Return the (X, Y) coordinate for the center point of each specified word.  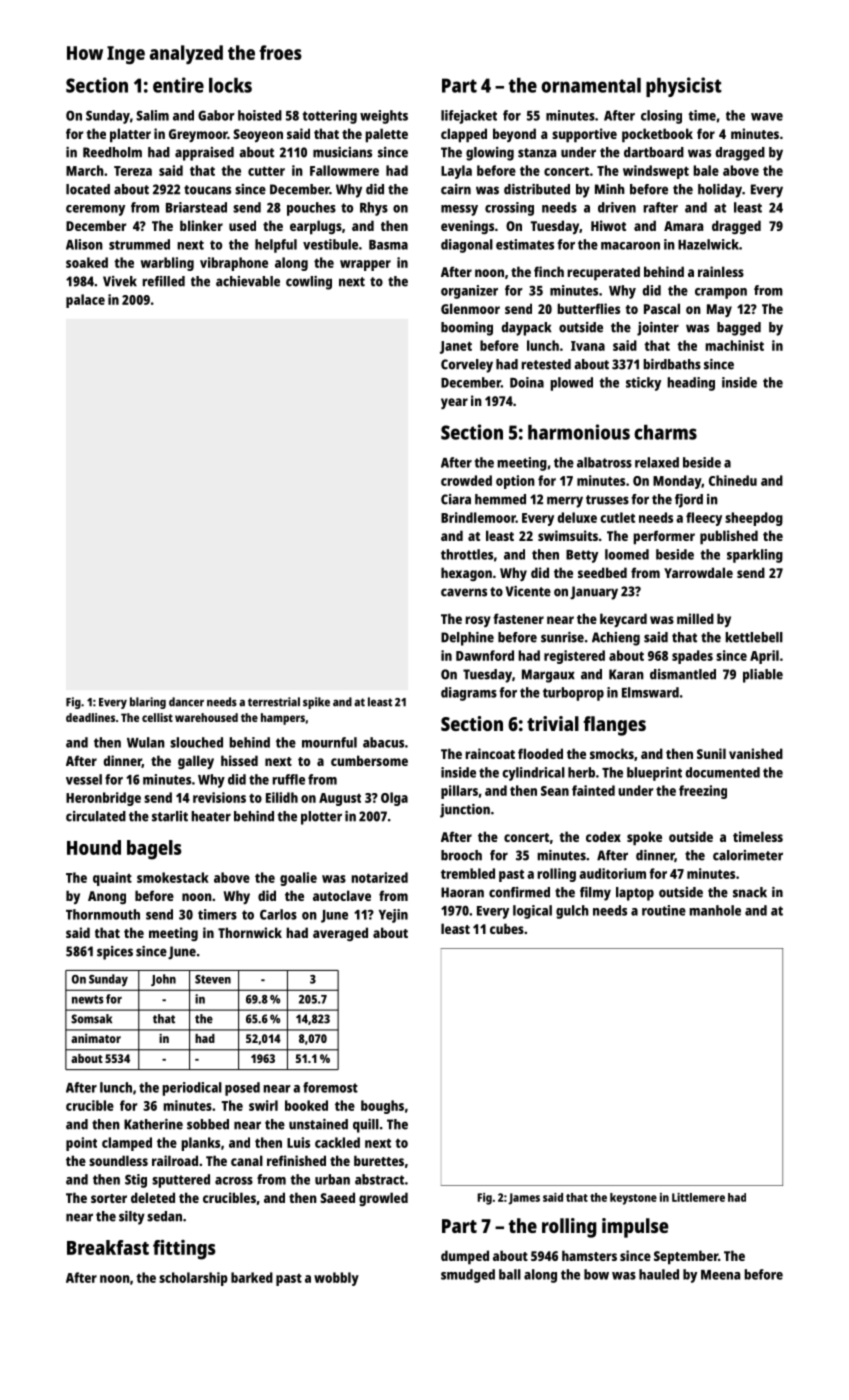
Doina (527, 382)
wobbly (336, 1279)
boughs (382, 1107)
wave (767, 117)
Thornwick (250, 932)
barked (252, 1277)
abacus (383, 742)
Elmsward (650, 692)
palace (85, 301)
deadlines (90, 717)
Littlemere (698, 1197)
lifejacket (469, 117)
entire (178, 85)
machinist (734, 345)
